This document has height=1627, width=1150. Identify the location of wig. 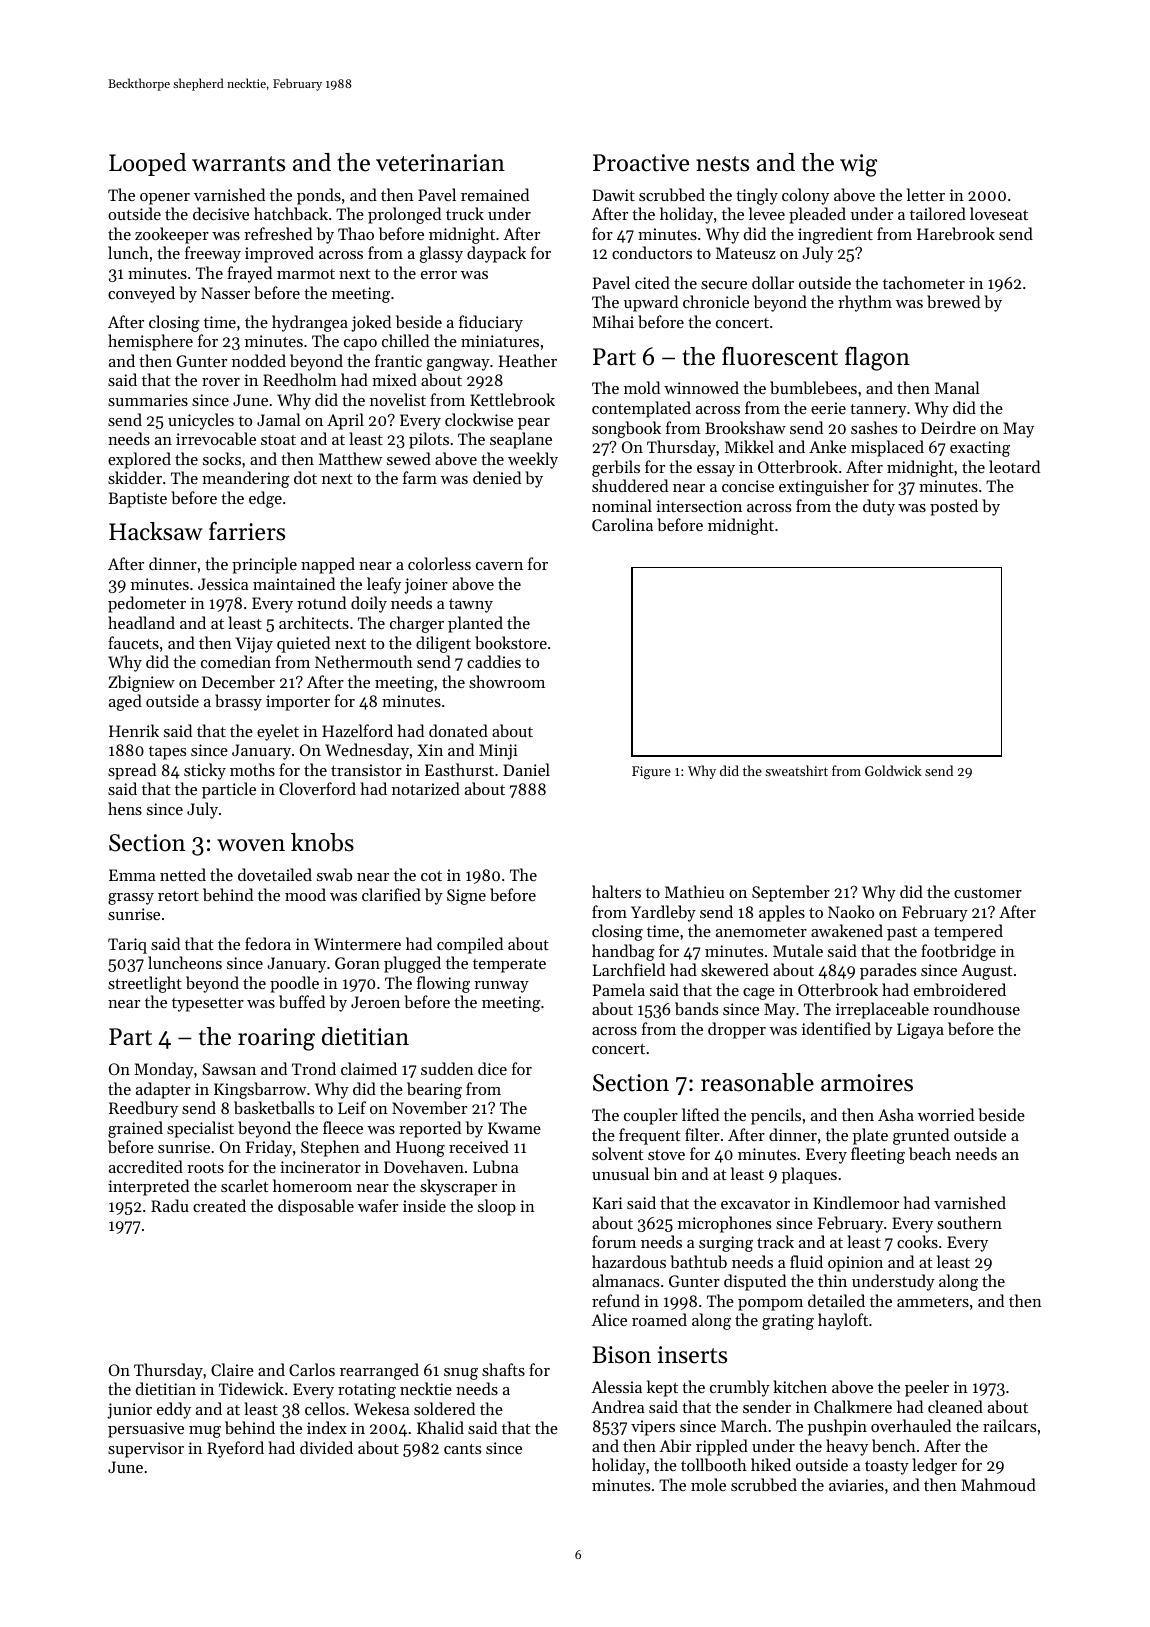
(858, 165).
